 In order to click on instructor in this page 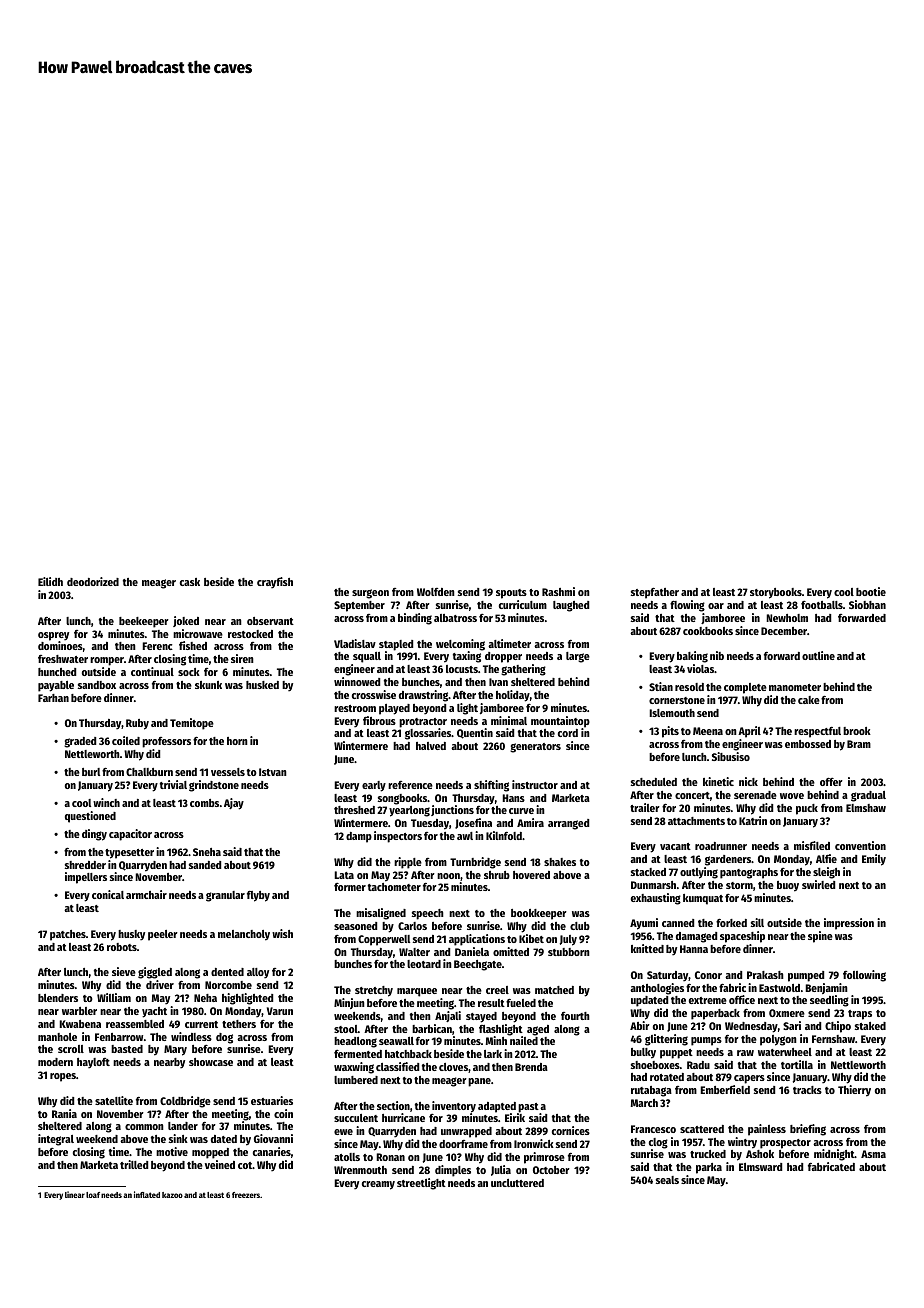, I will do `click(535, 784)`.
